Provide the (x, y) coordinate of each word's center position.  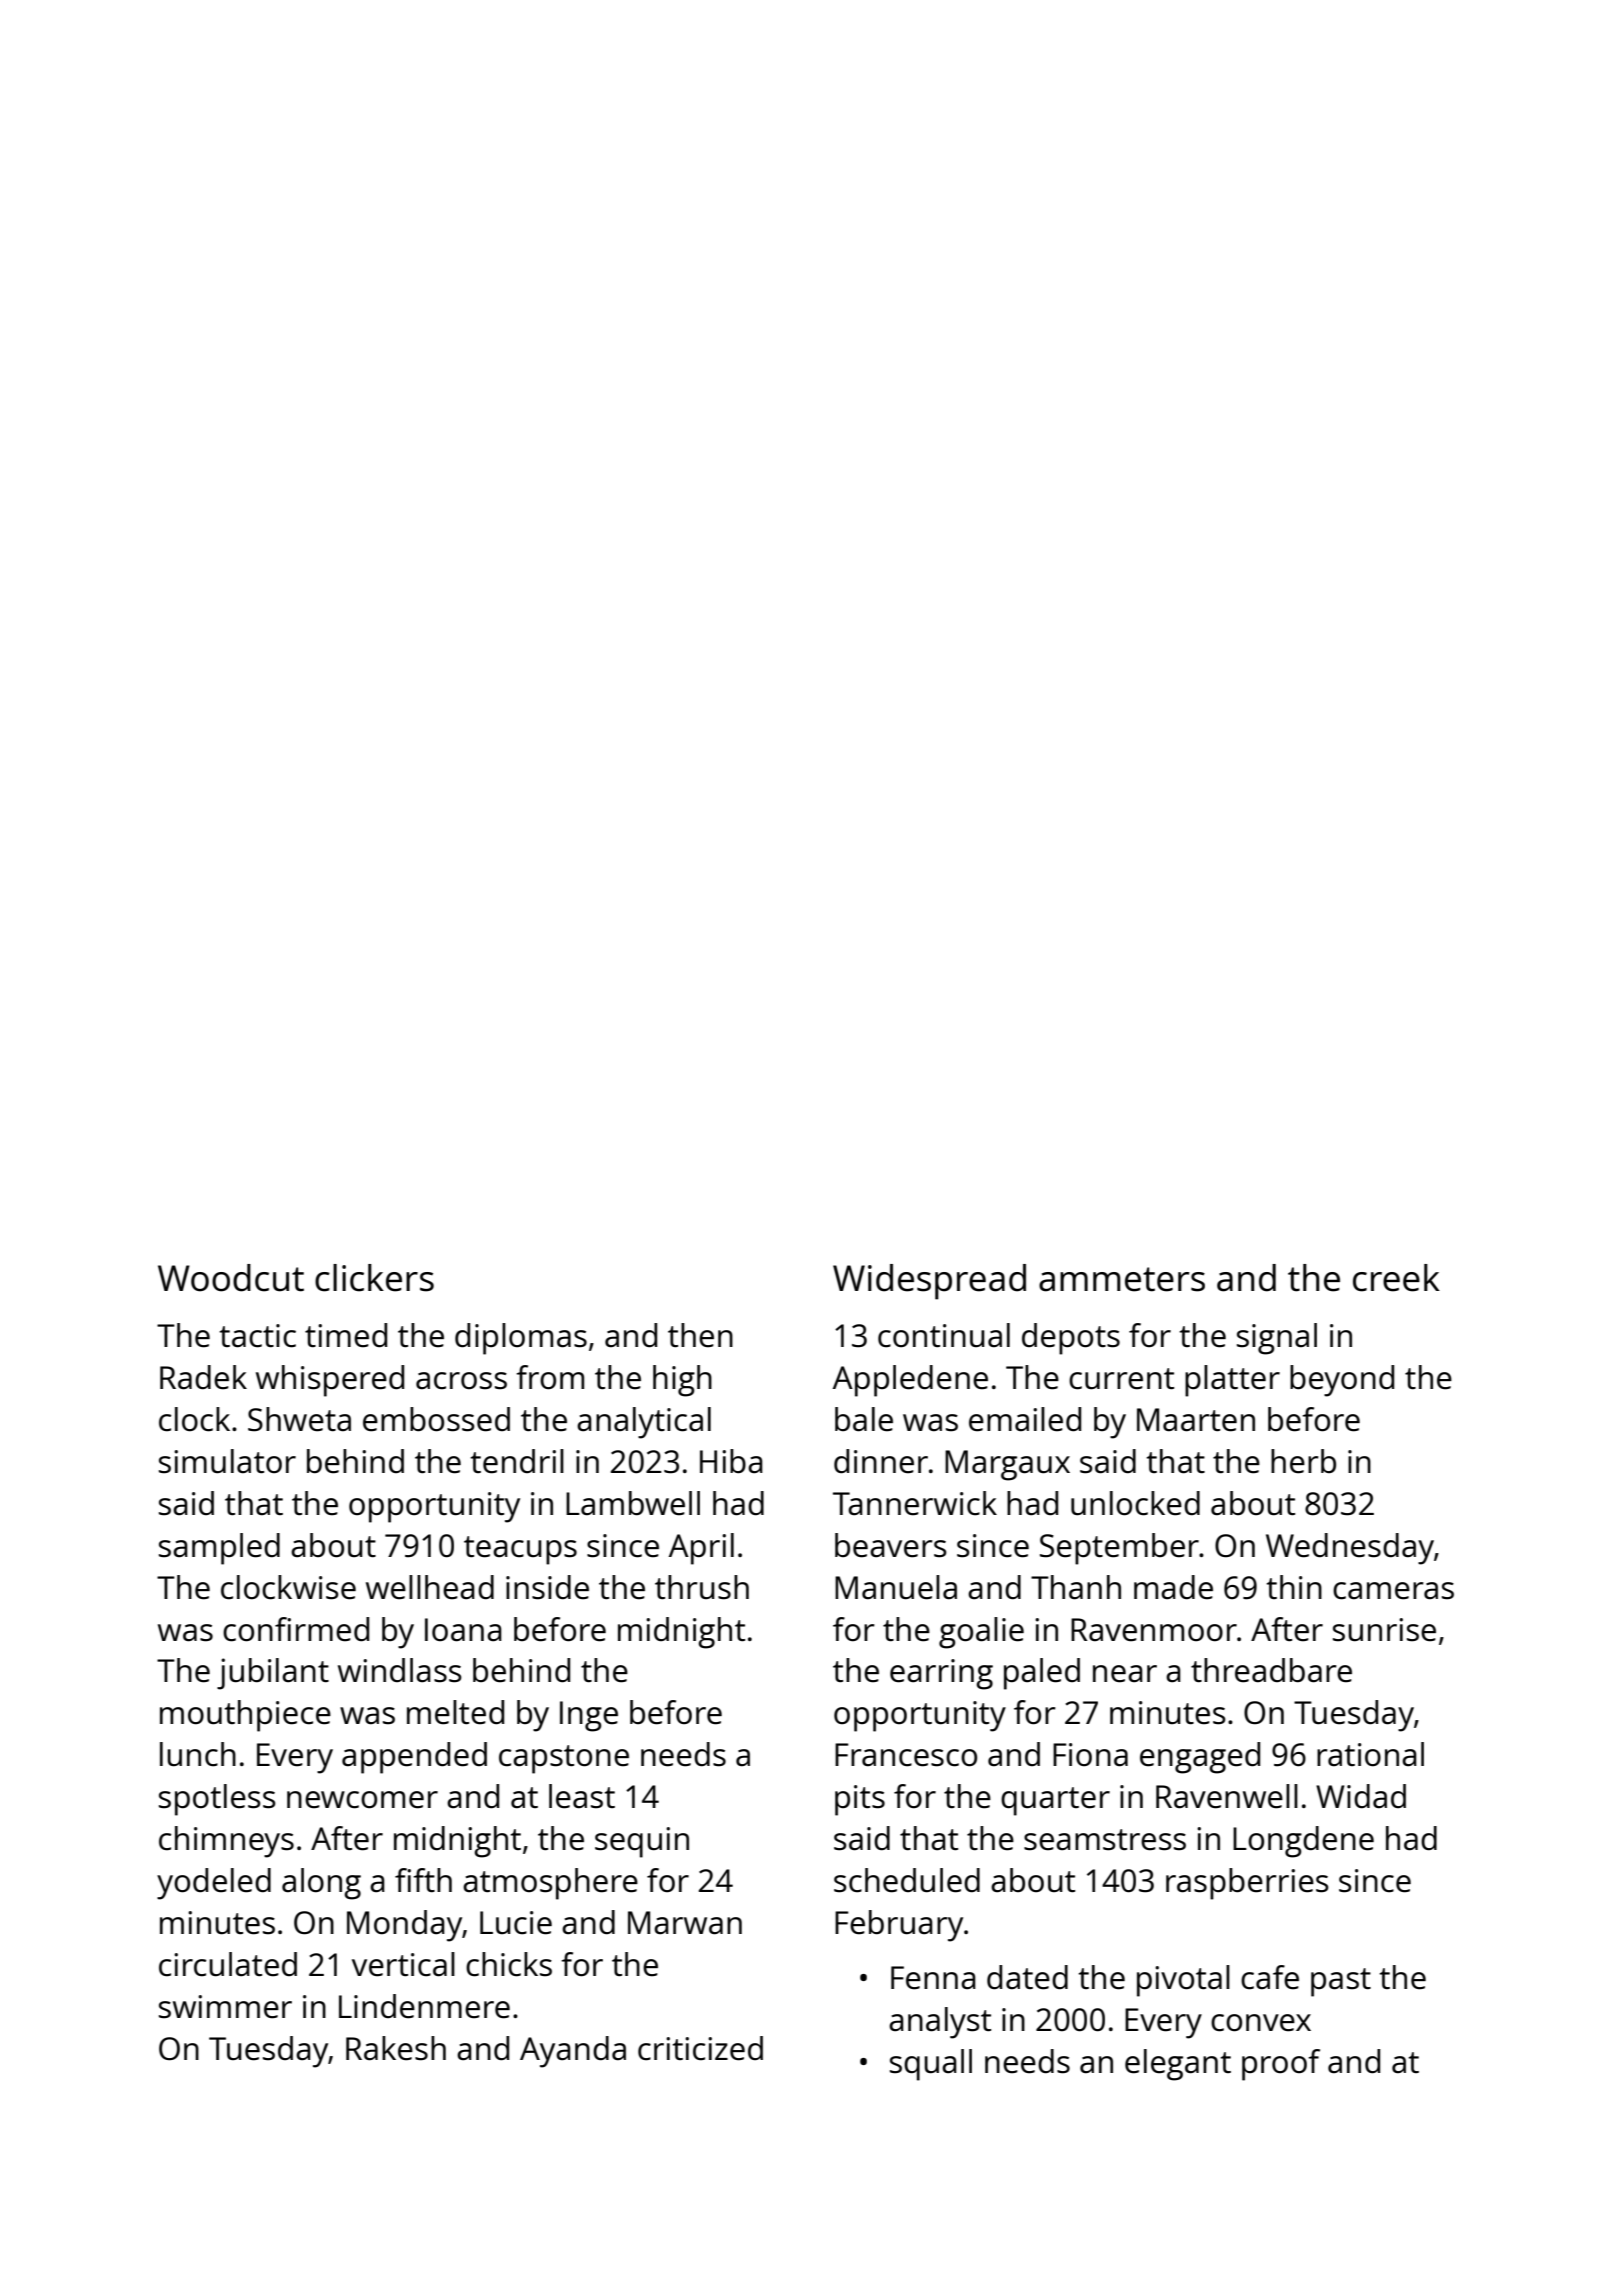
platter (1232, 1381)
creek (1396, 1278)
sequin (642, 1842)
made (1173, 1587)
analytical (644, 1423)
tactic (257, 1336)
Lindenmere (424, 2006)
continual (944, 1335)
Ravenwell (1227, 1796)
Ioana (463, 1630)
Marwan (685, 1923)
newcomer (362, 1800)
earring (941, 1674)
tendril (517, 1461)
